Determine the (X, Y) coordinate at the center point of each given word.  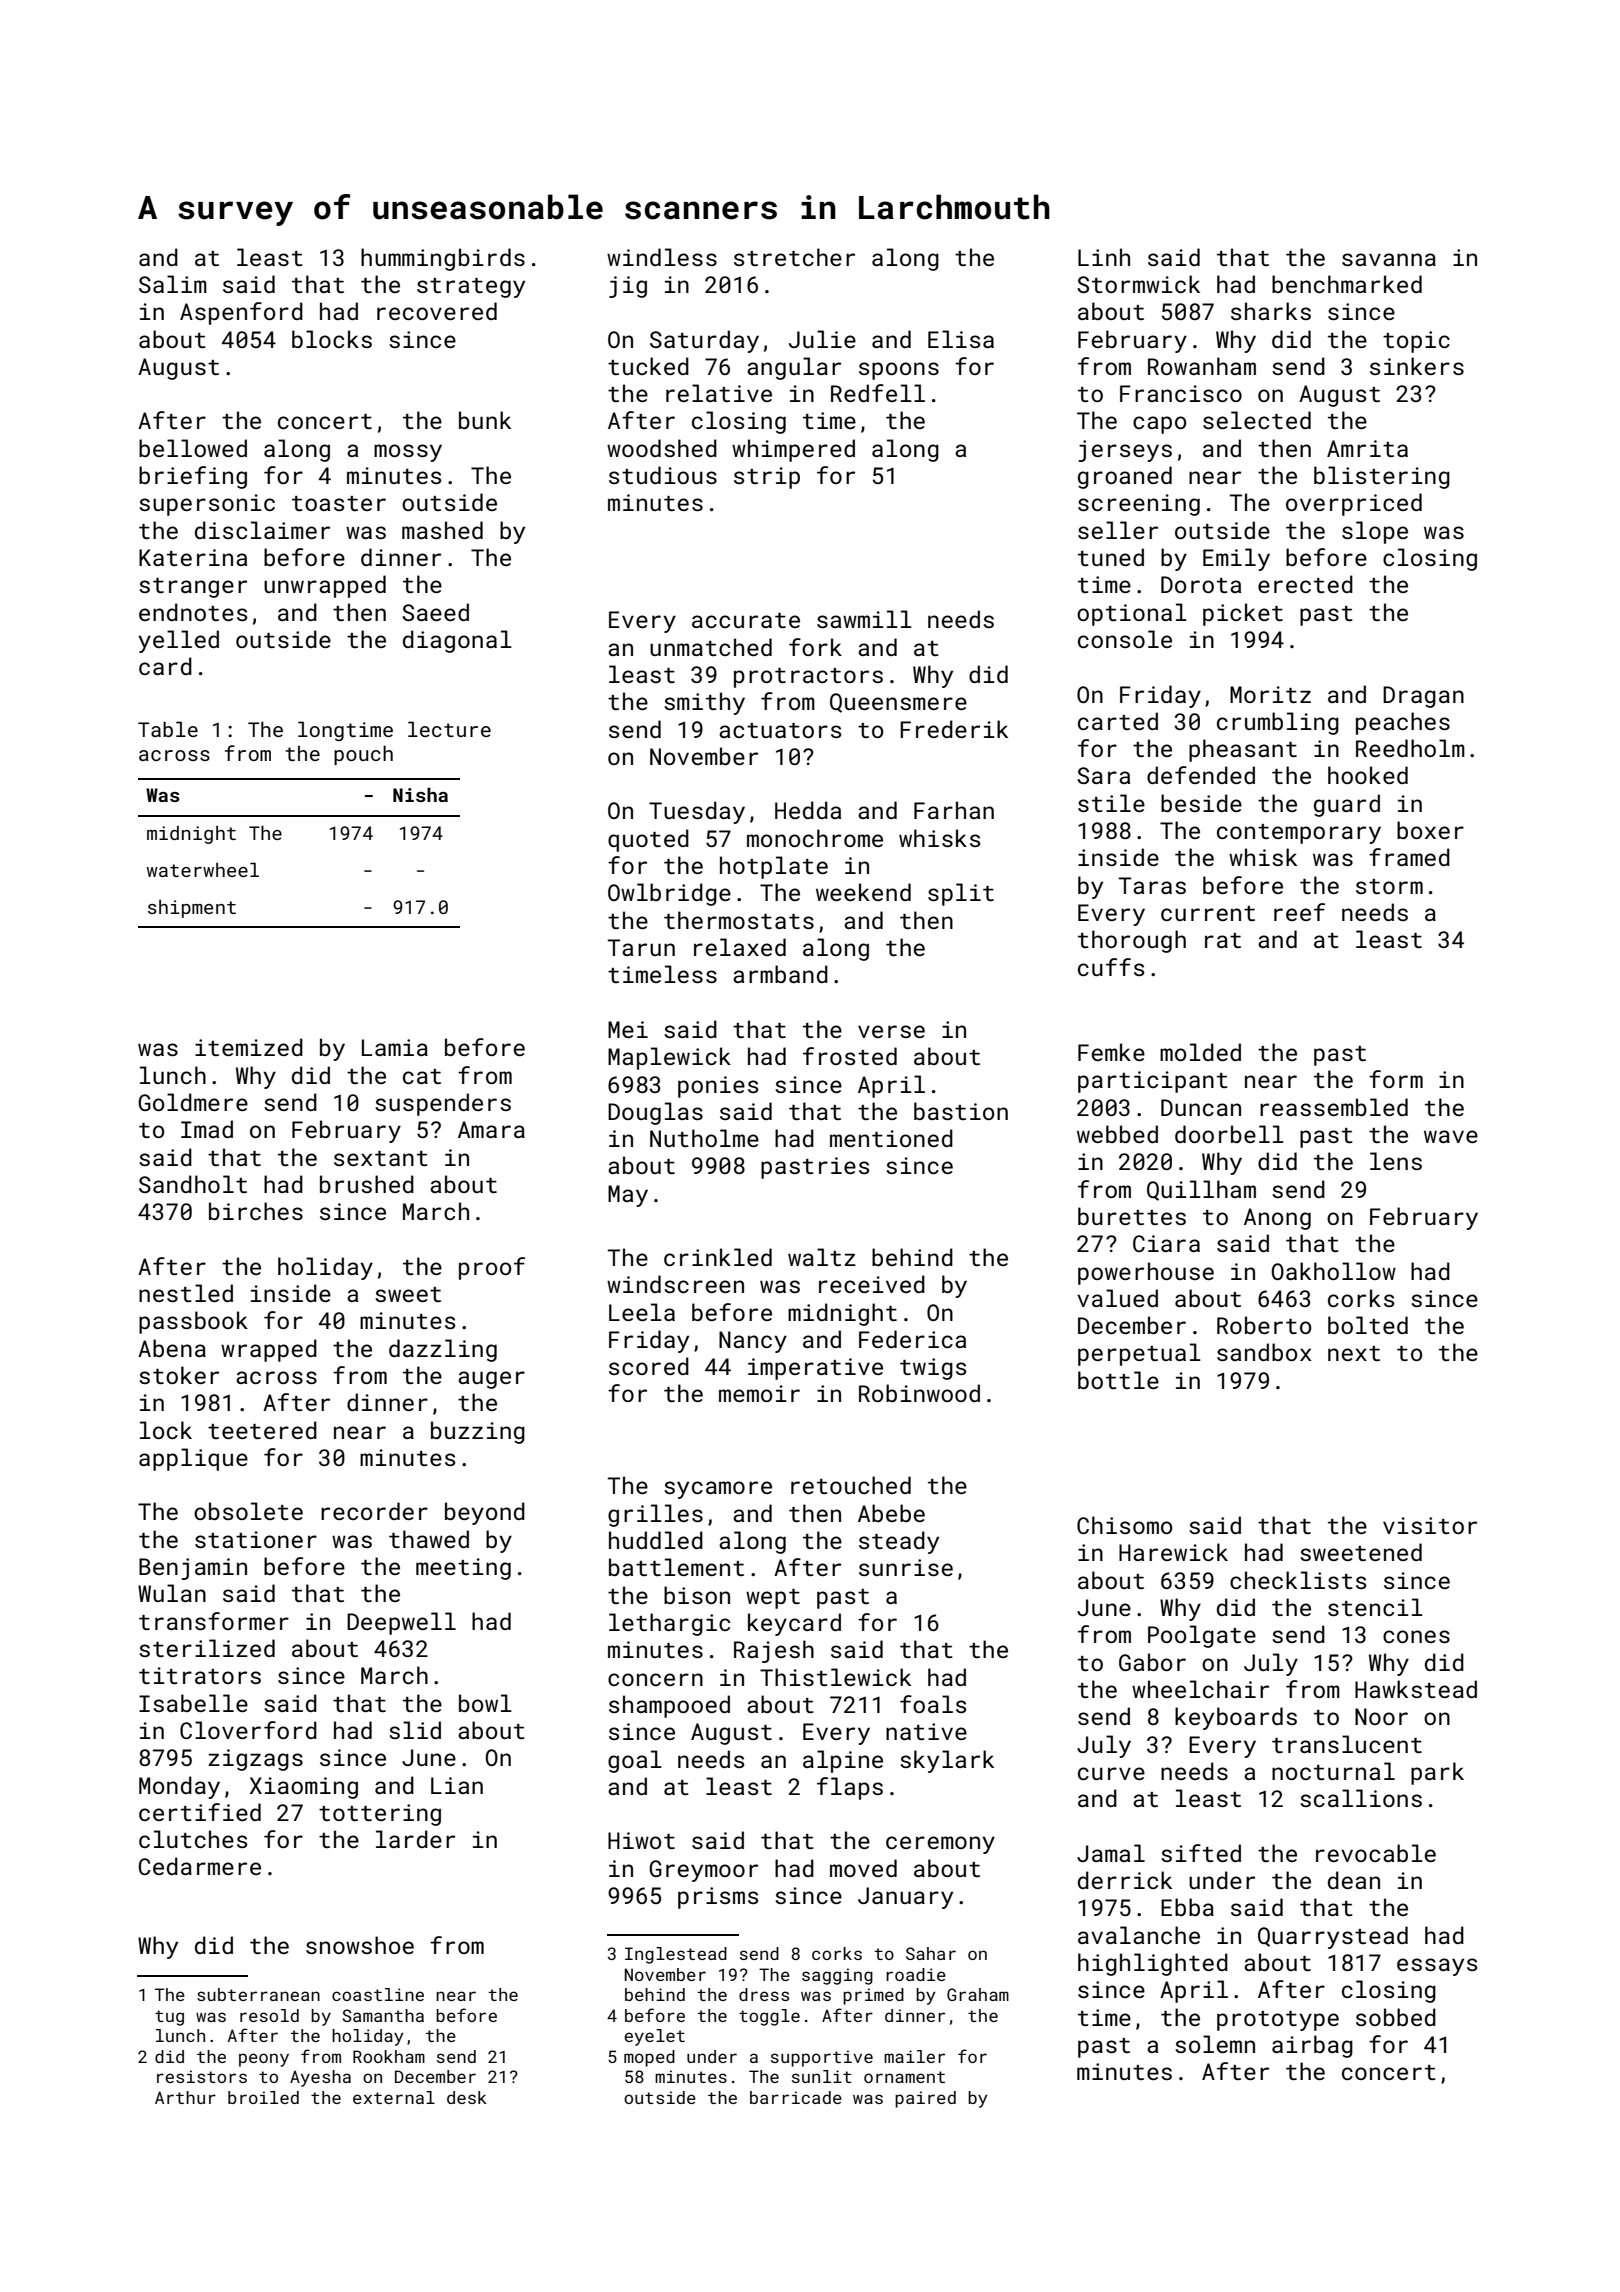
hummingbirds (443, 259)
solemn (1215, 2044)
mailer (914, 2056)
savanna (1389, 259)
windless (662, 257)
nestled (186, 1293)
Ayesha (320, 2078)
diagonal (457, 641)
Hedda (808, 810)
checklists (1298, 1580)
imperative (815, 1369)
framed (1409, 857)
